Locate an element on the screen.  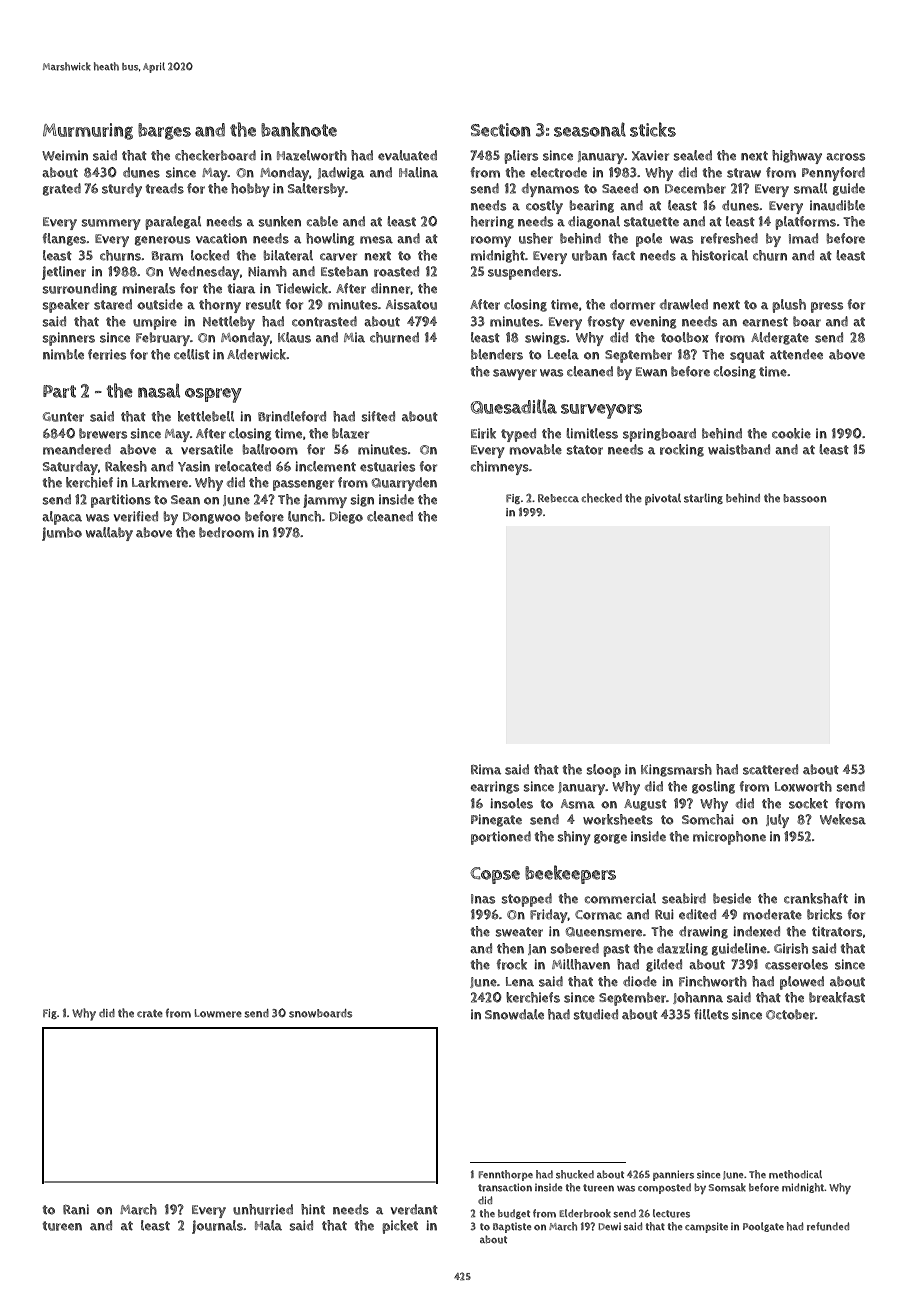
verdant is located at coordinates (414, 1209).
